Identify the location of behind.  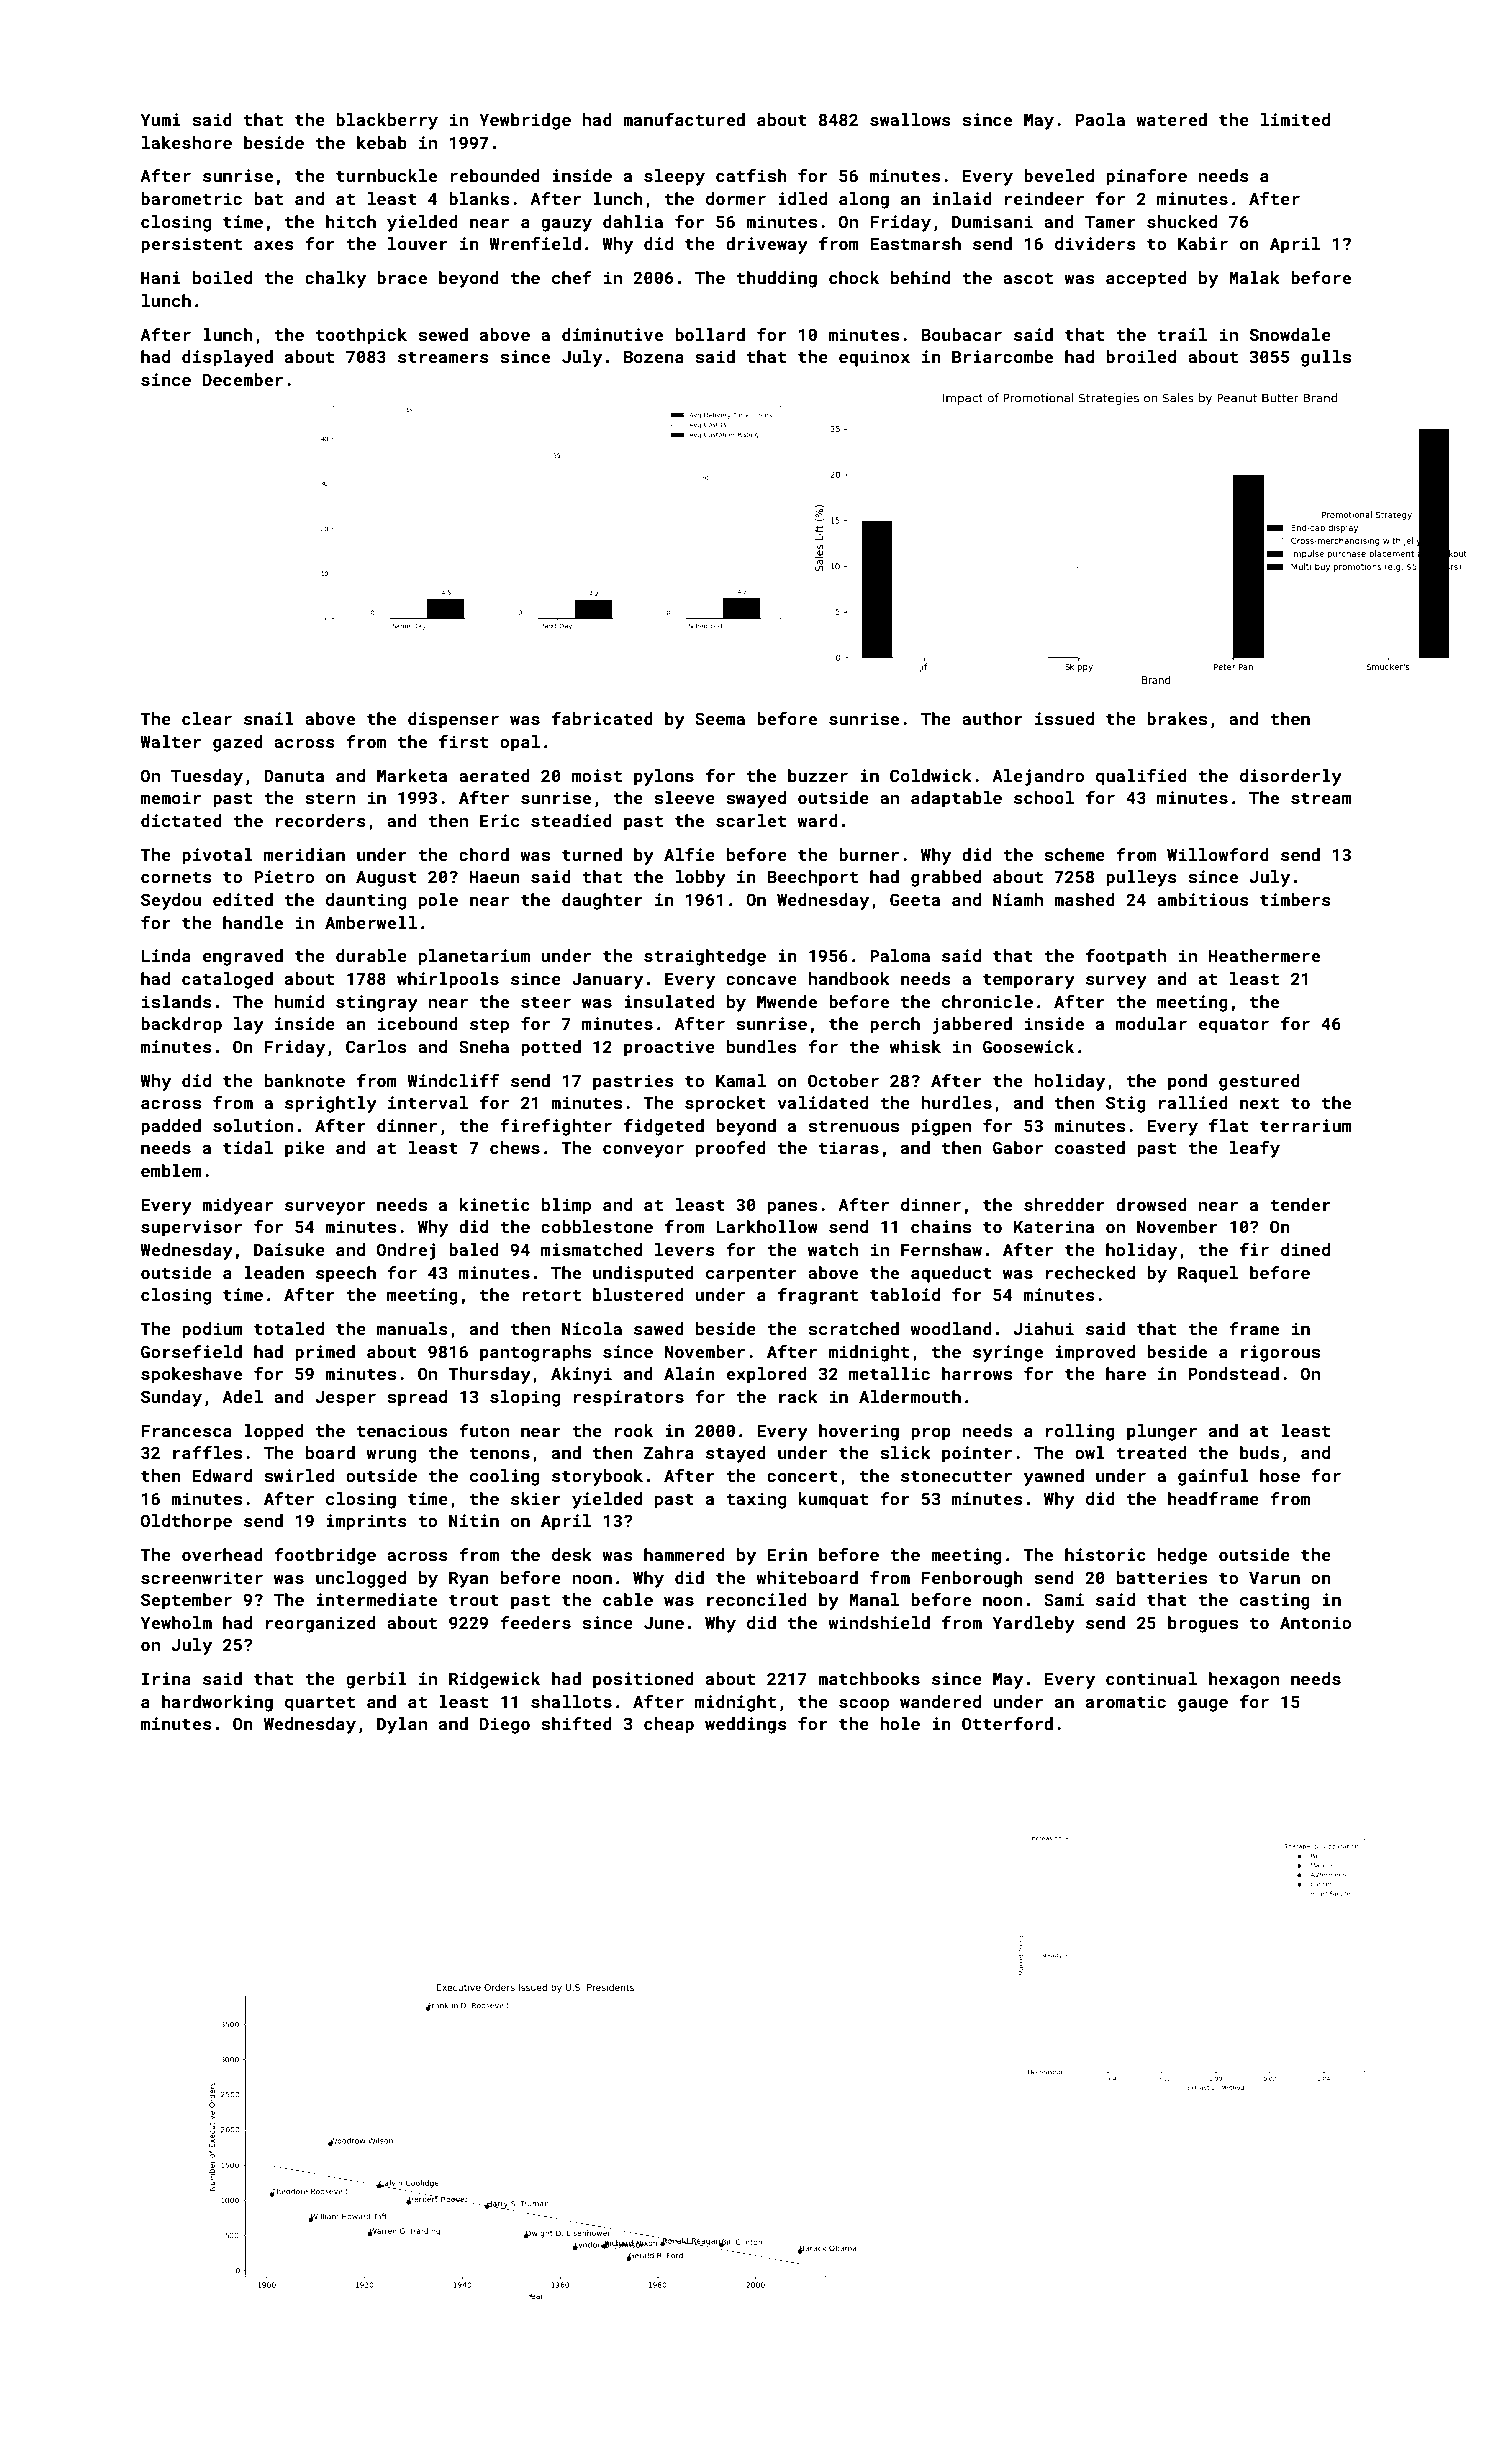
(920, 277).
